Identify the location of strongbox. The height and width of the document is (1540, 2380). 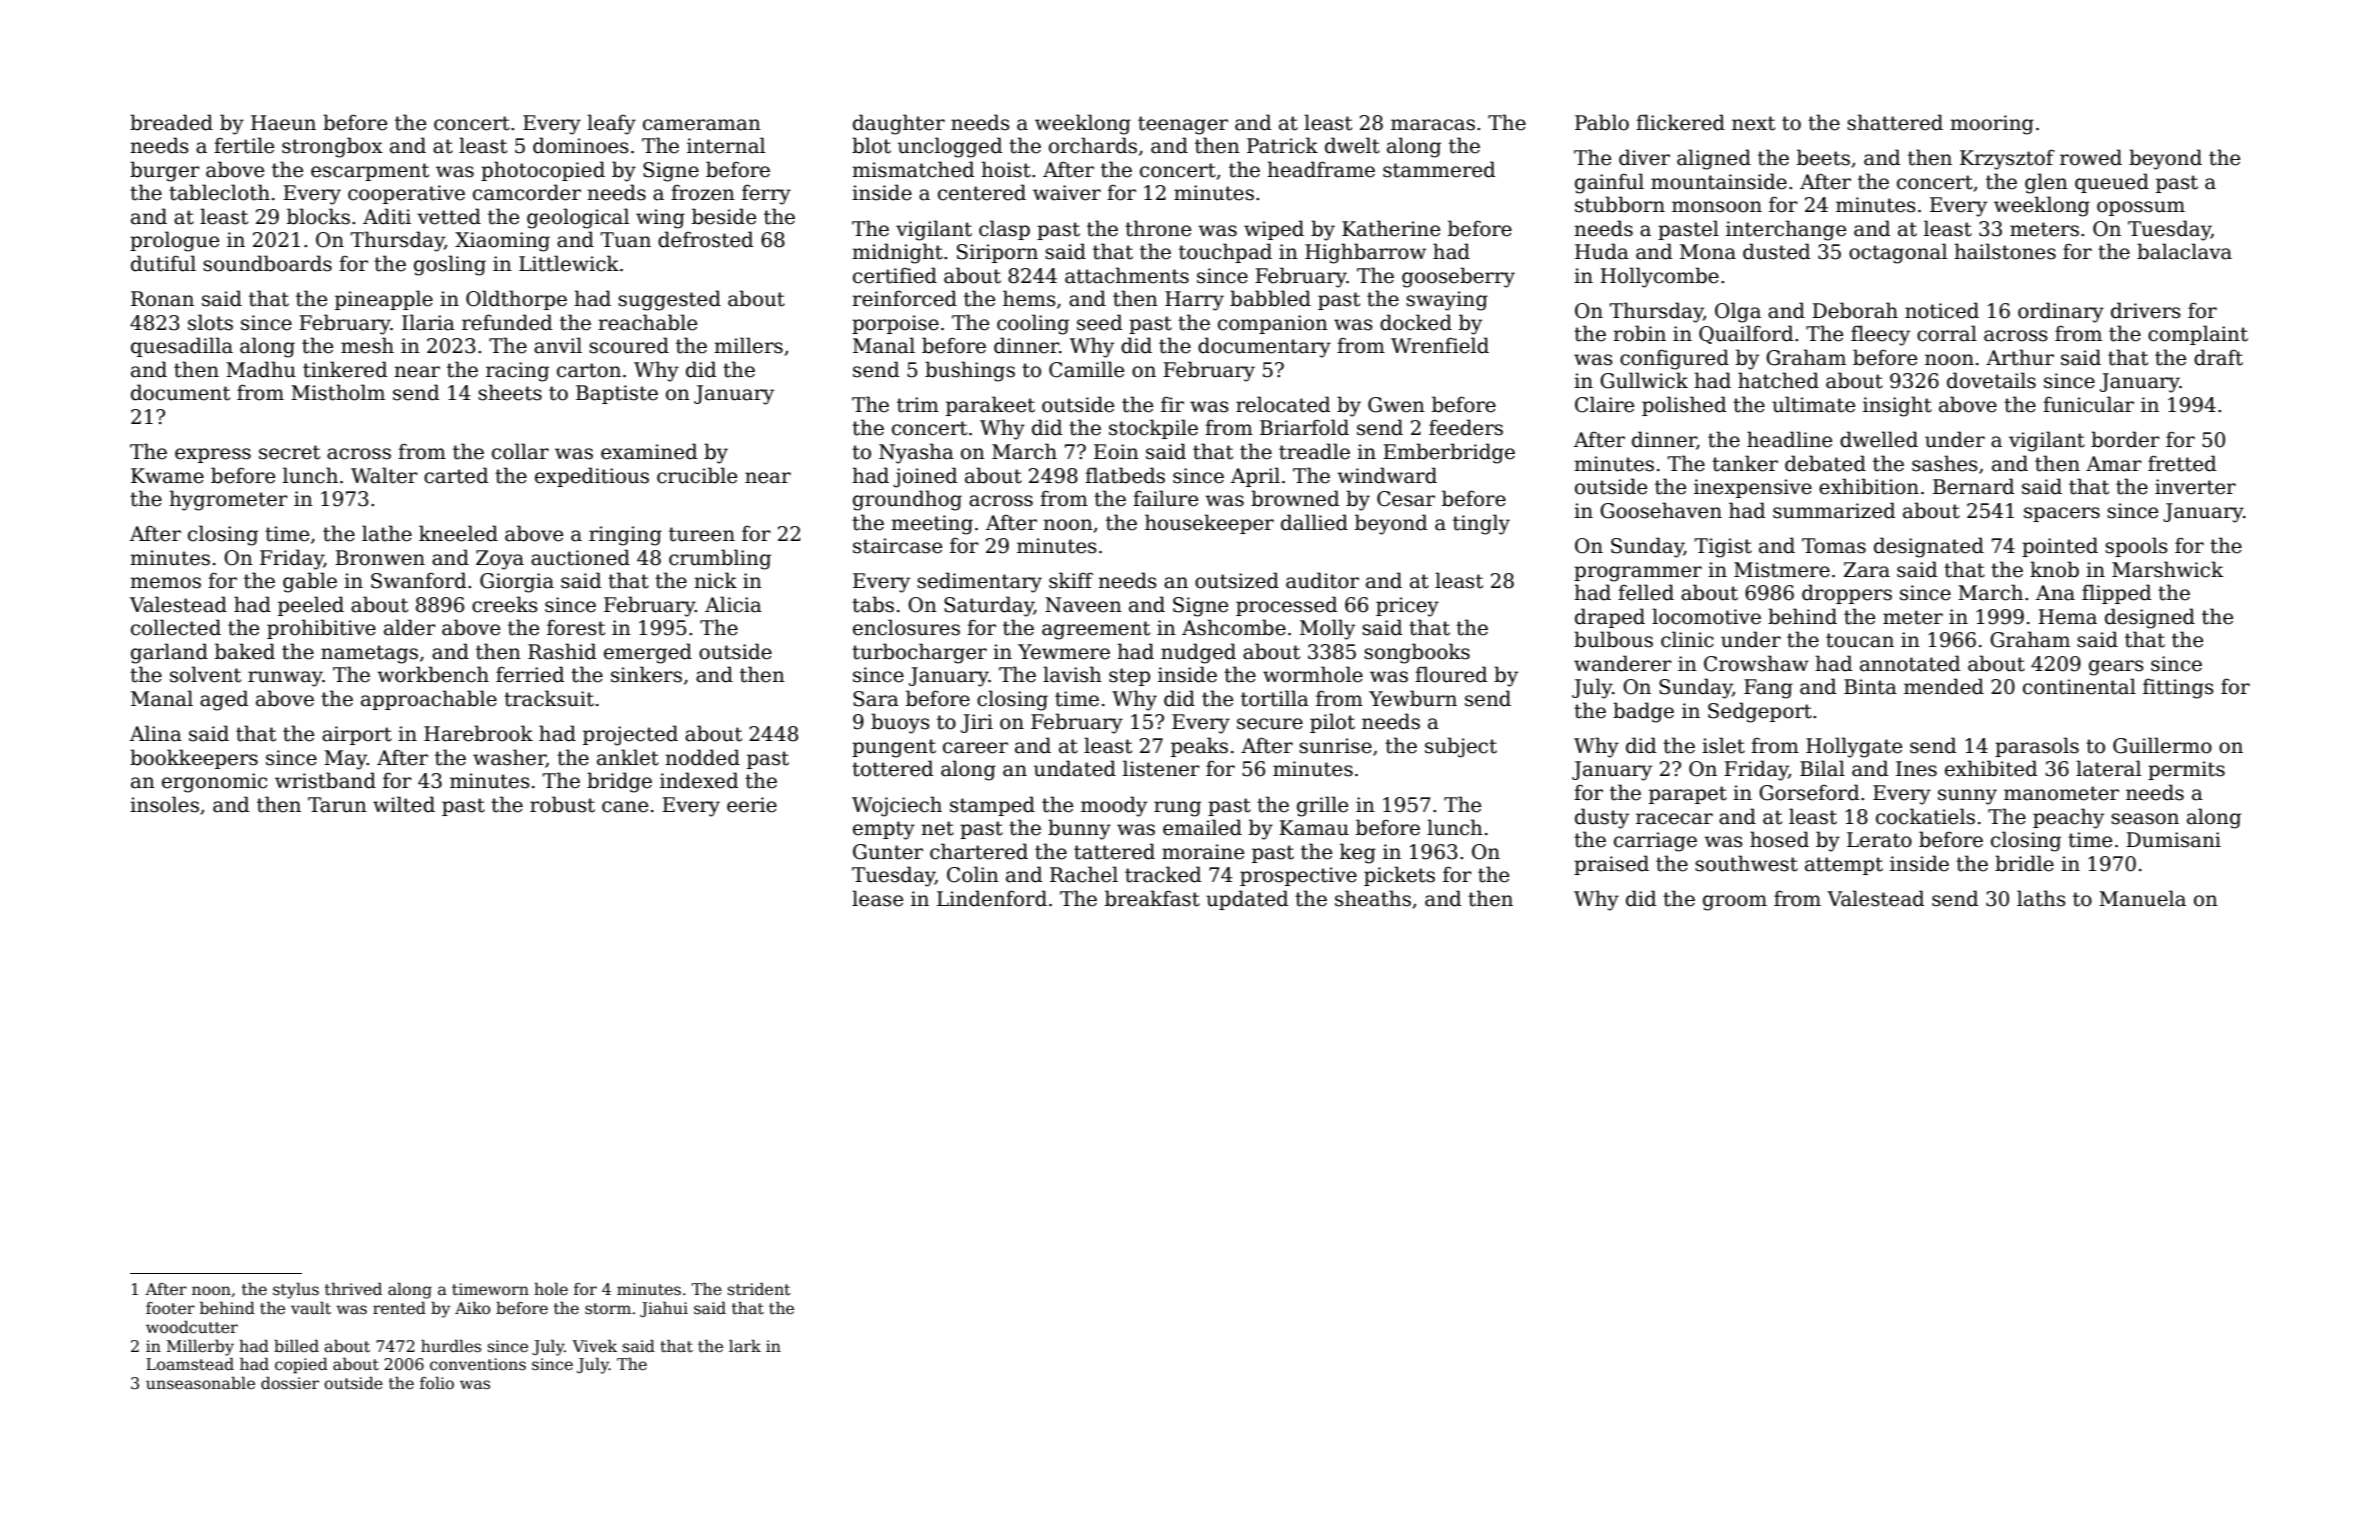
(332, 147).
